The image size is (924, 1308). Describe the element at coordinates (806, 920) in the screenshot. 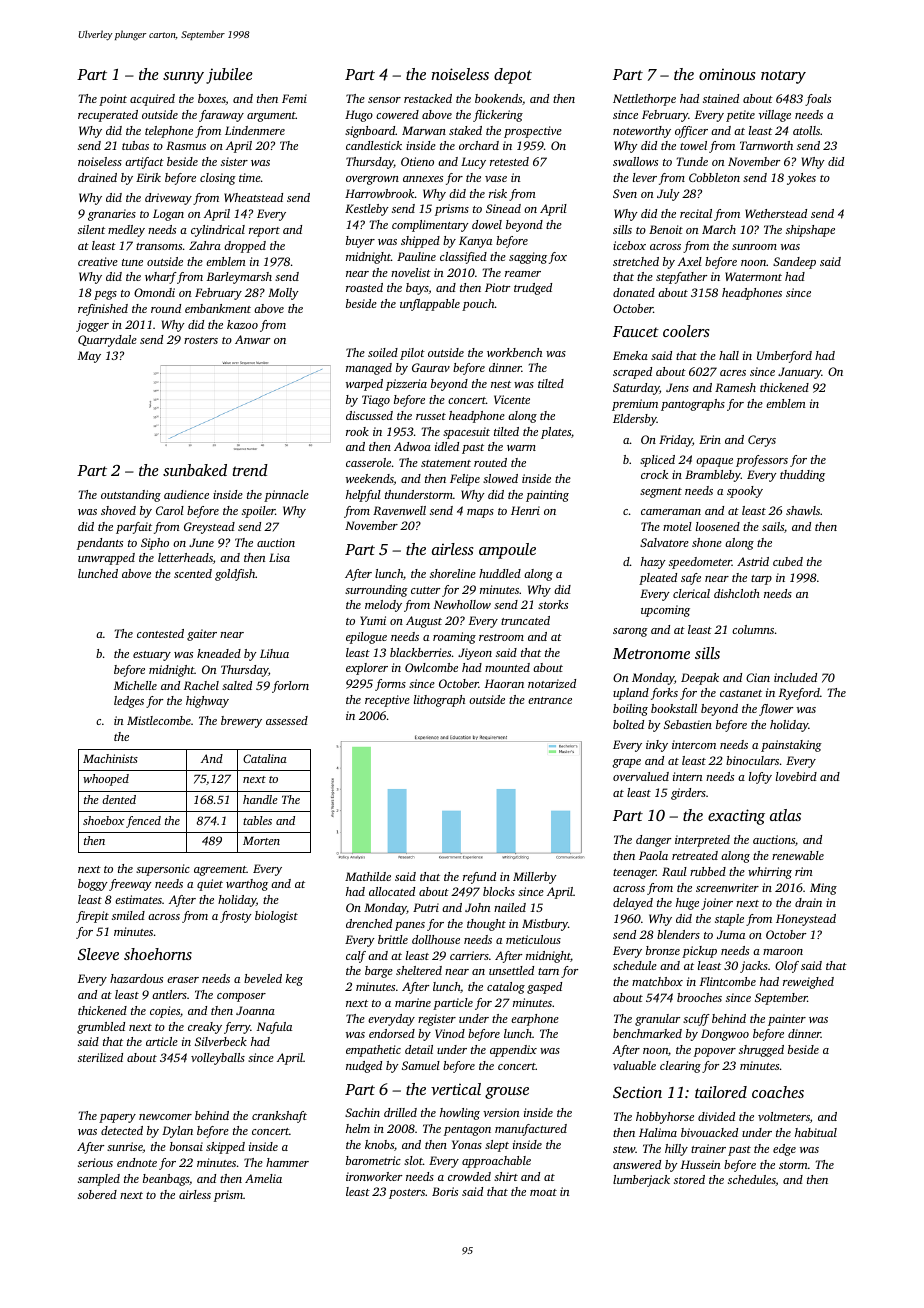

I see `Honeystead` at that location.
